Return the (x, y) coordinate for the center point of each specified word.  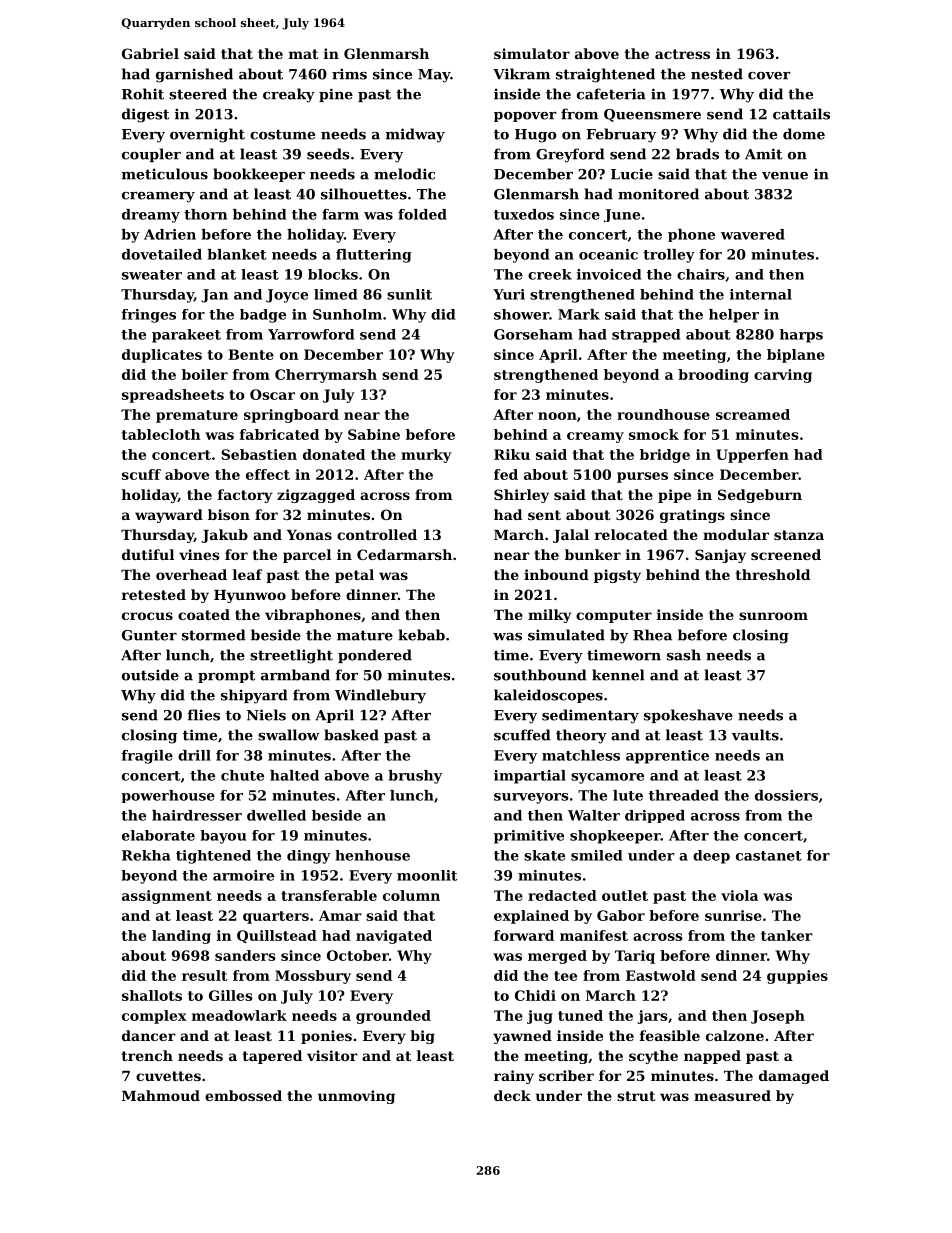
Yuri (509, 294)
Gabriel (150, 53)
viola (739, 895)
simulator (532, 53)
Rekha (146, 855)
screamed (753, 414)
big (422, 1037)
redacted (562, 895)
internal (761, 294)
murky (426, 456)
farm (340, 214)
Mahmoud (161, 1095)
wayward (169, 516)
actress (682, 54)
